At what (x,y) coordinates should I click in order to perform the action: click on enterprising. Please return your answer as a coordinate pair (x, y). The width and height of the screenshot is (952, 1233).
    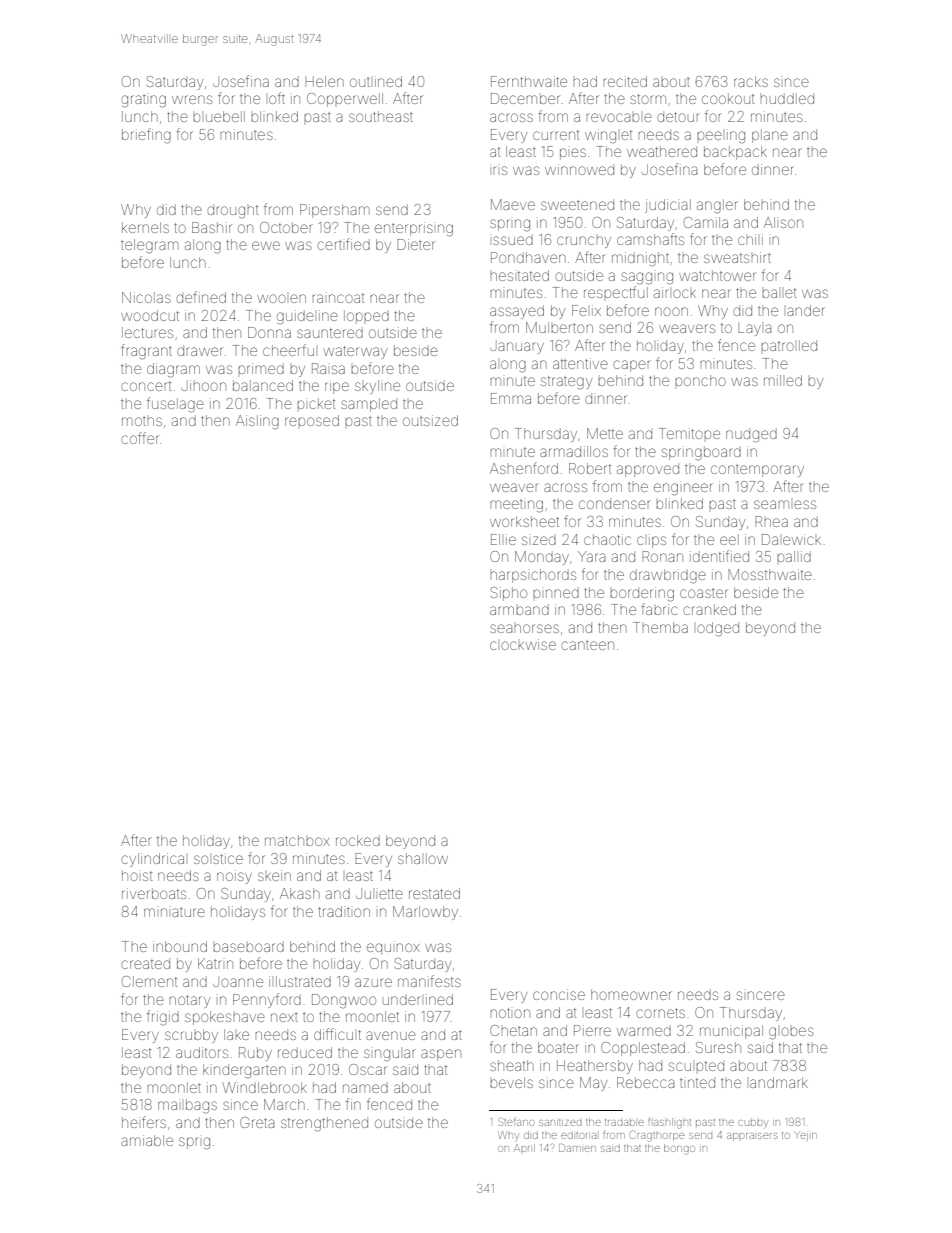
    Looking at the image, I should click on (414, 229).
